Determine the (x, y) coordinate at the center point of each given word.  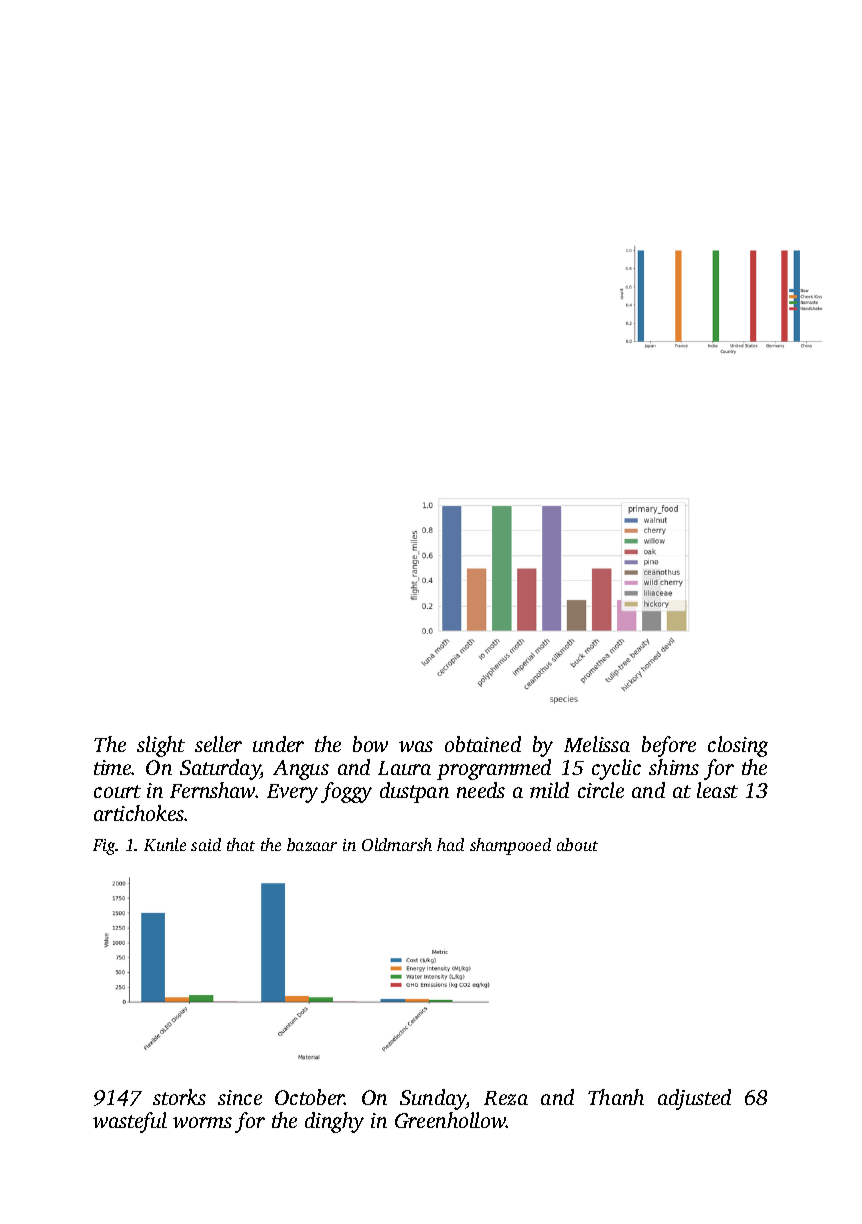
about (577, 844)
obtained (483, 744)
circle (601, 790)
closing (738, 746)
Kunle (165, 844)
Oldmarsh (397, 844)
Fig (104, 847)
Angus (301, 770)
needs (481, 790)
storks (179, 1097)
